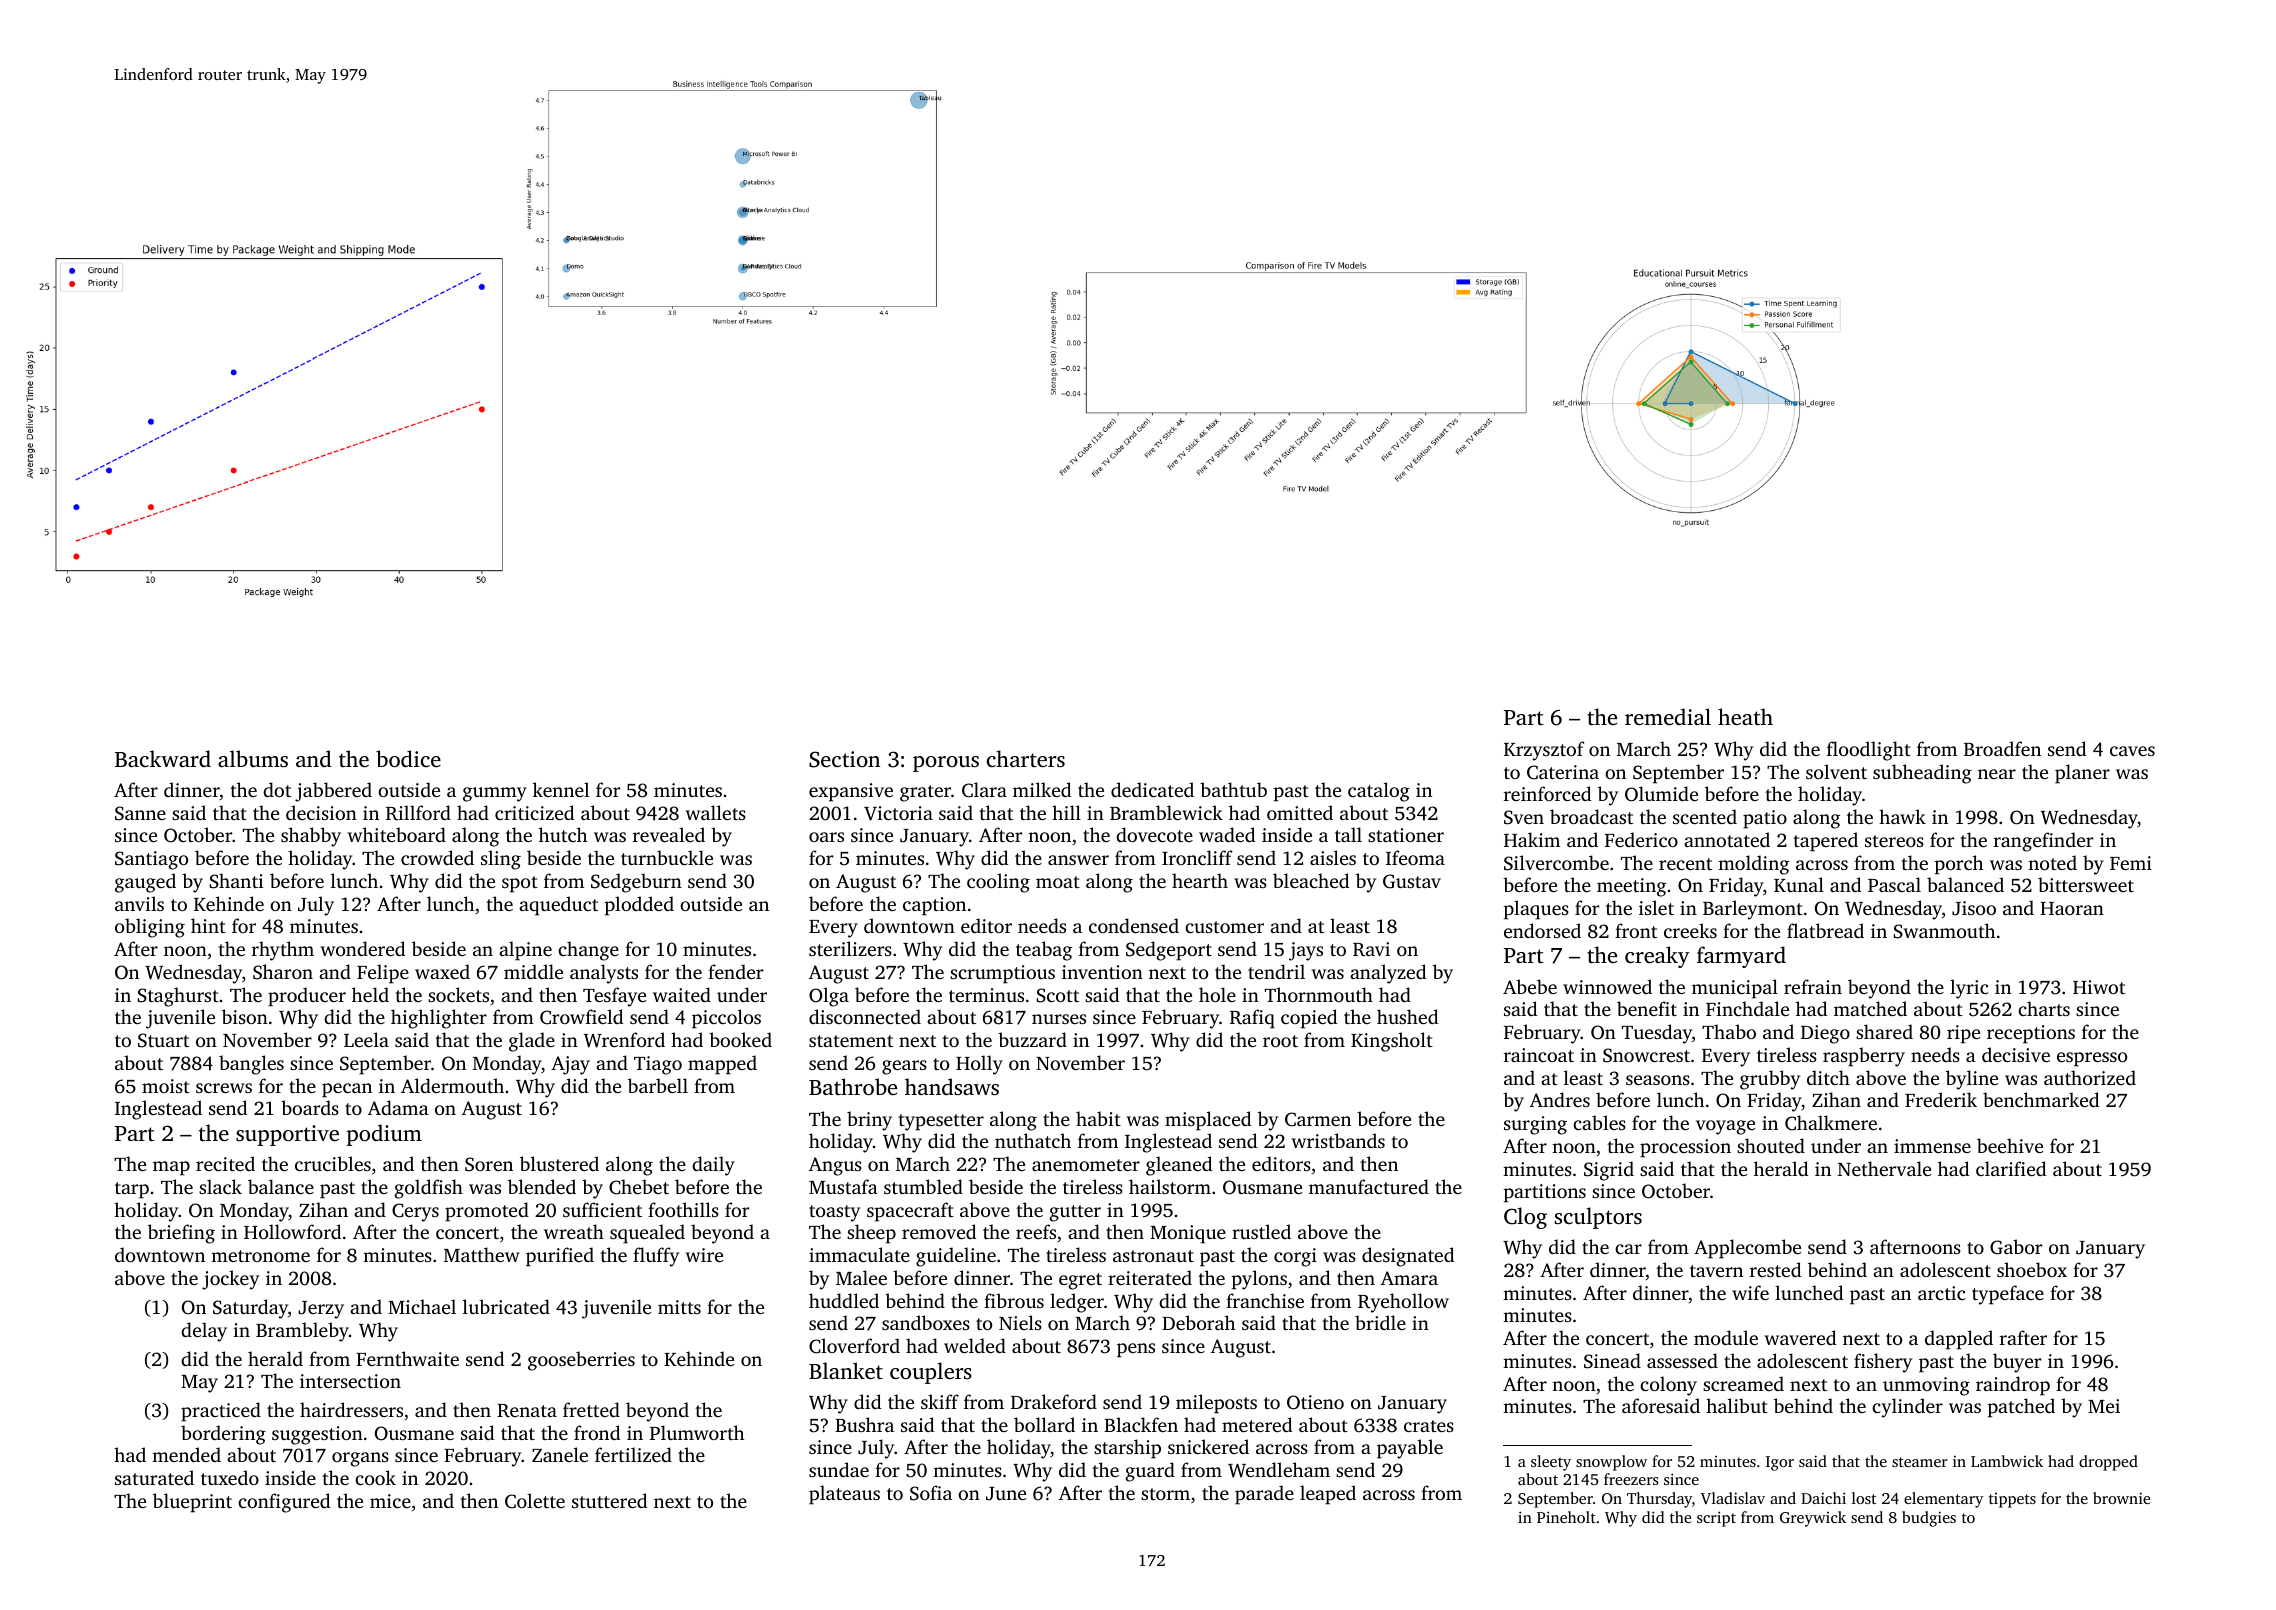  I want to click on mice, so click(390, 1501).
